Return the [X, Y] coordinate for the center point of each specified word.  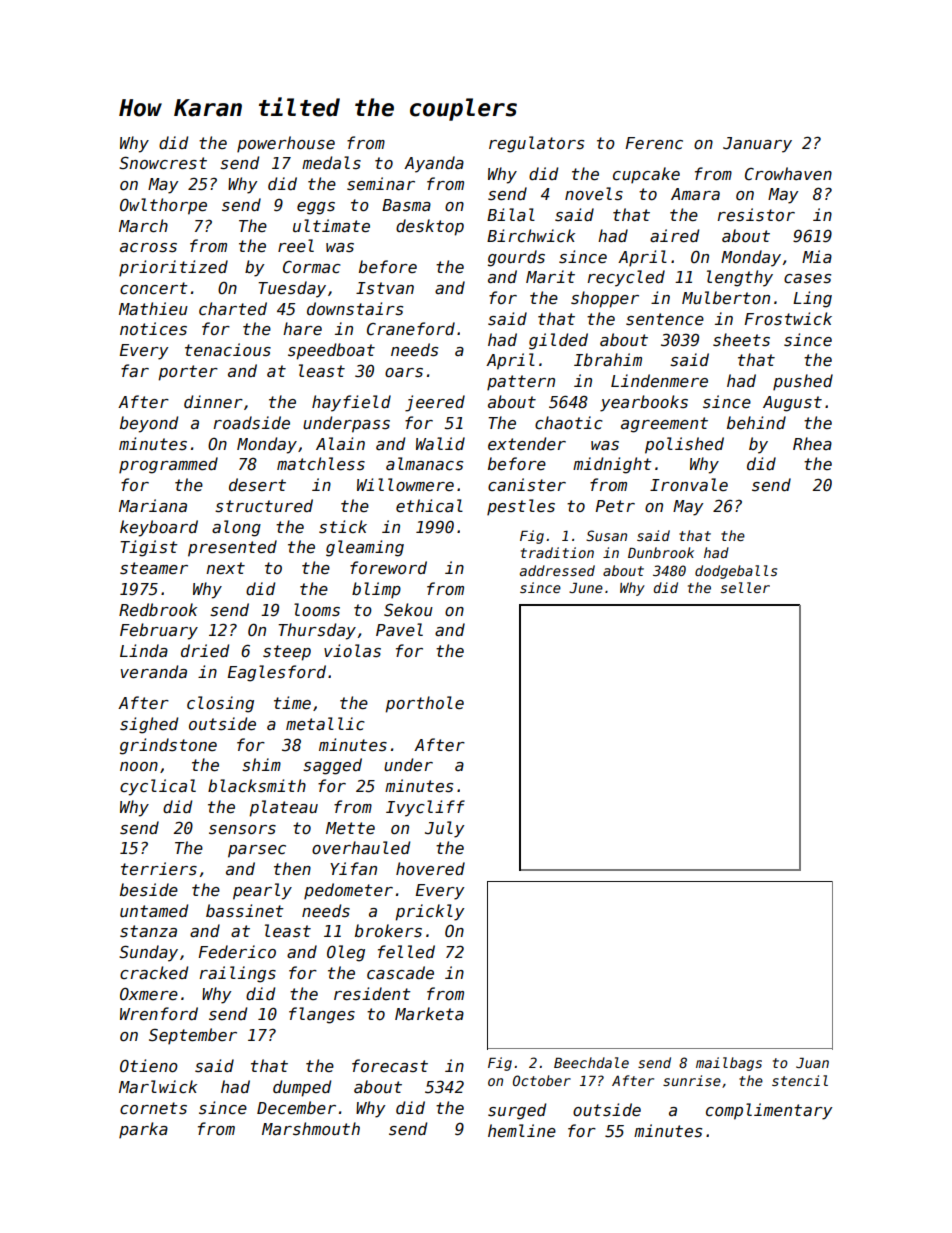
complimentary [769, 1111]
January [757, 145]
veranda [154, 671]
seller [745, 587]
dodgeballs [736, 572]
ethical [429, 505]
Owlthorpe [163, 206]
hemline [522, 1131]
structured [264, 506]
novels [594, 194]
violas [352, 650]
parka [143, 1130]
